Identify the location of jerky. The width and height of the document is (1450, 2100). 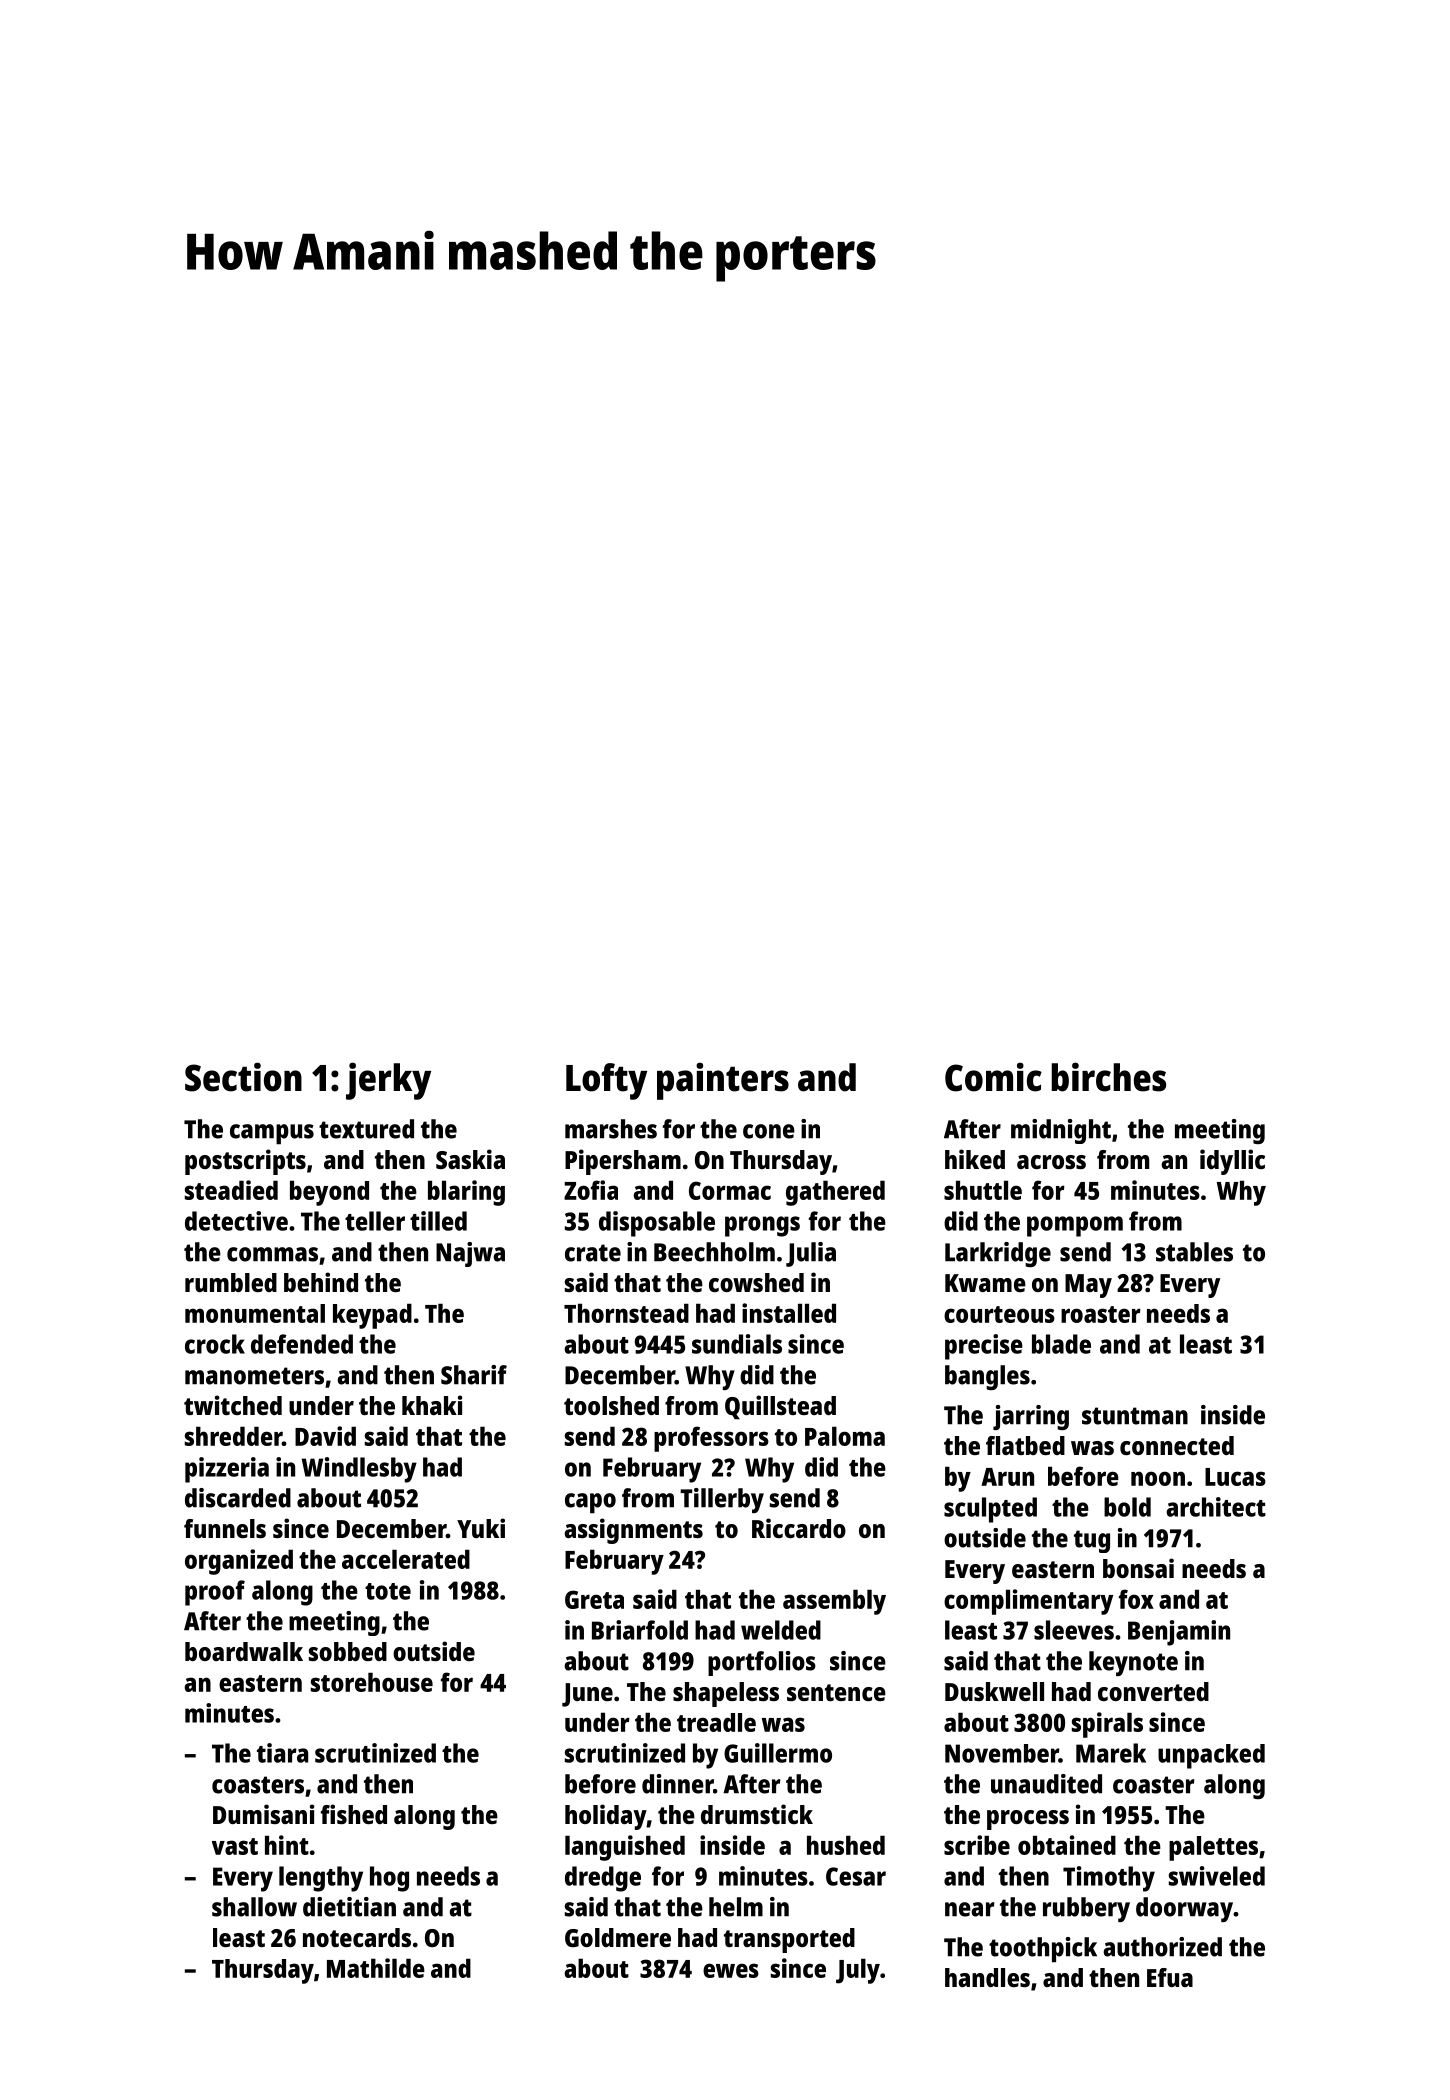
(388, 1081).
